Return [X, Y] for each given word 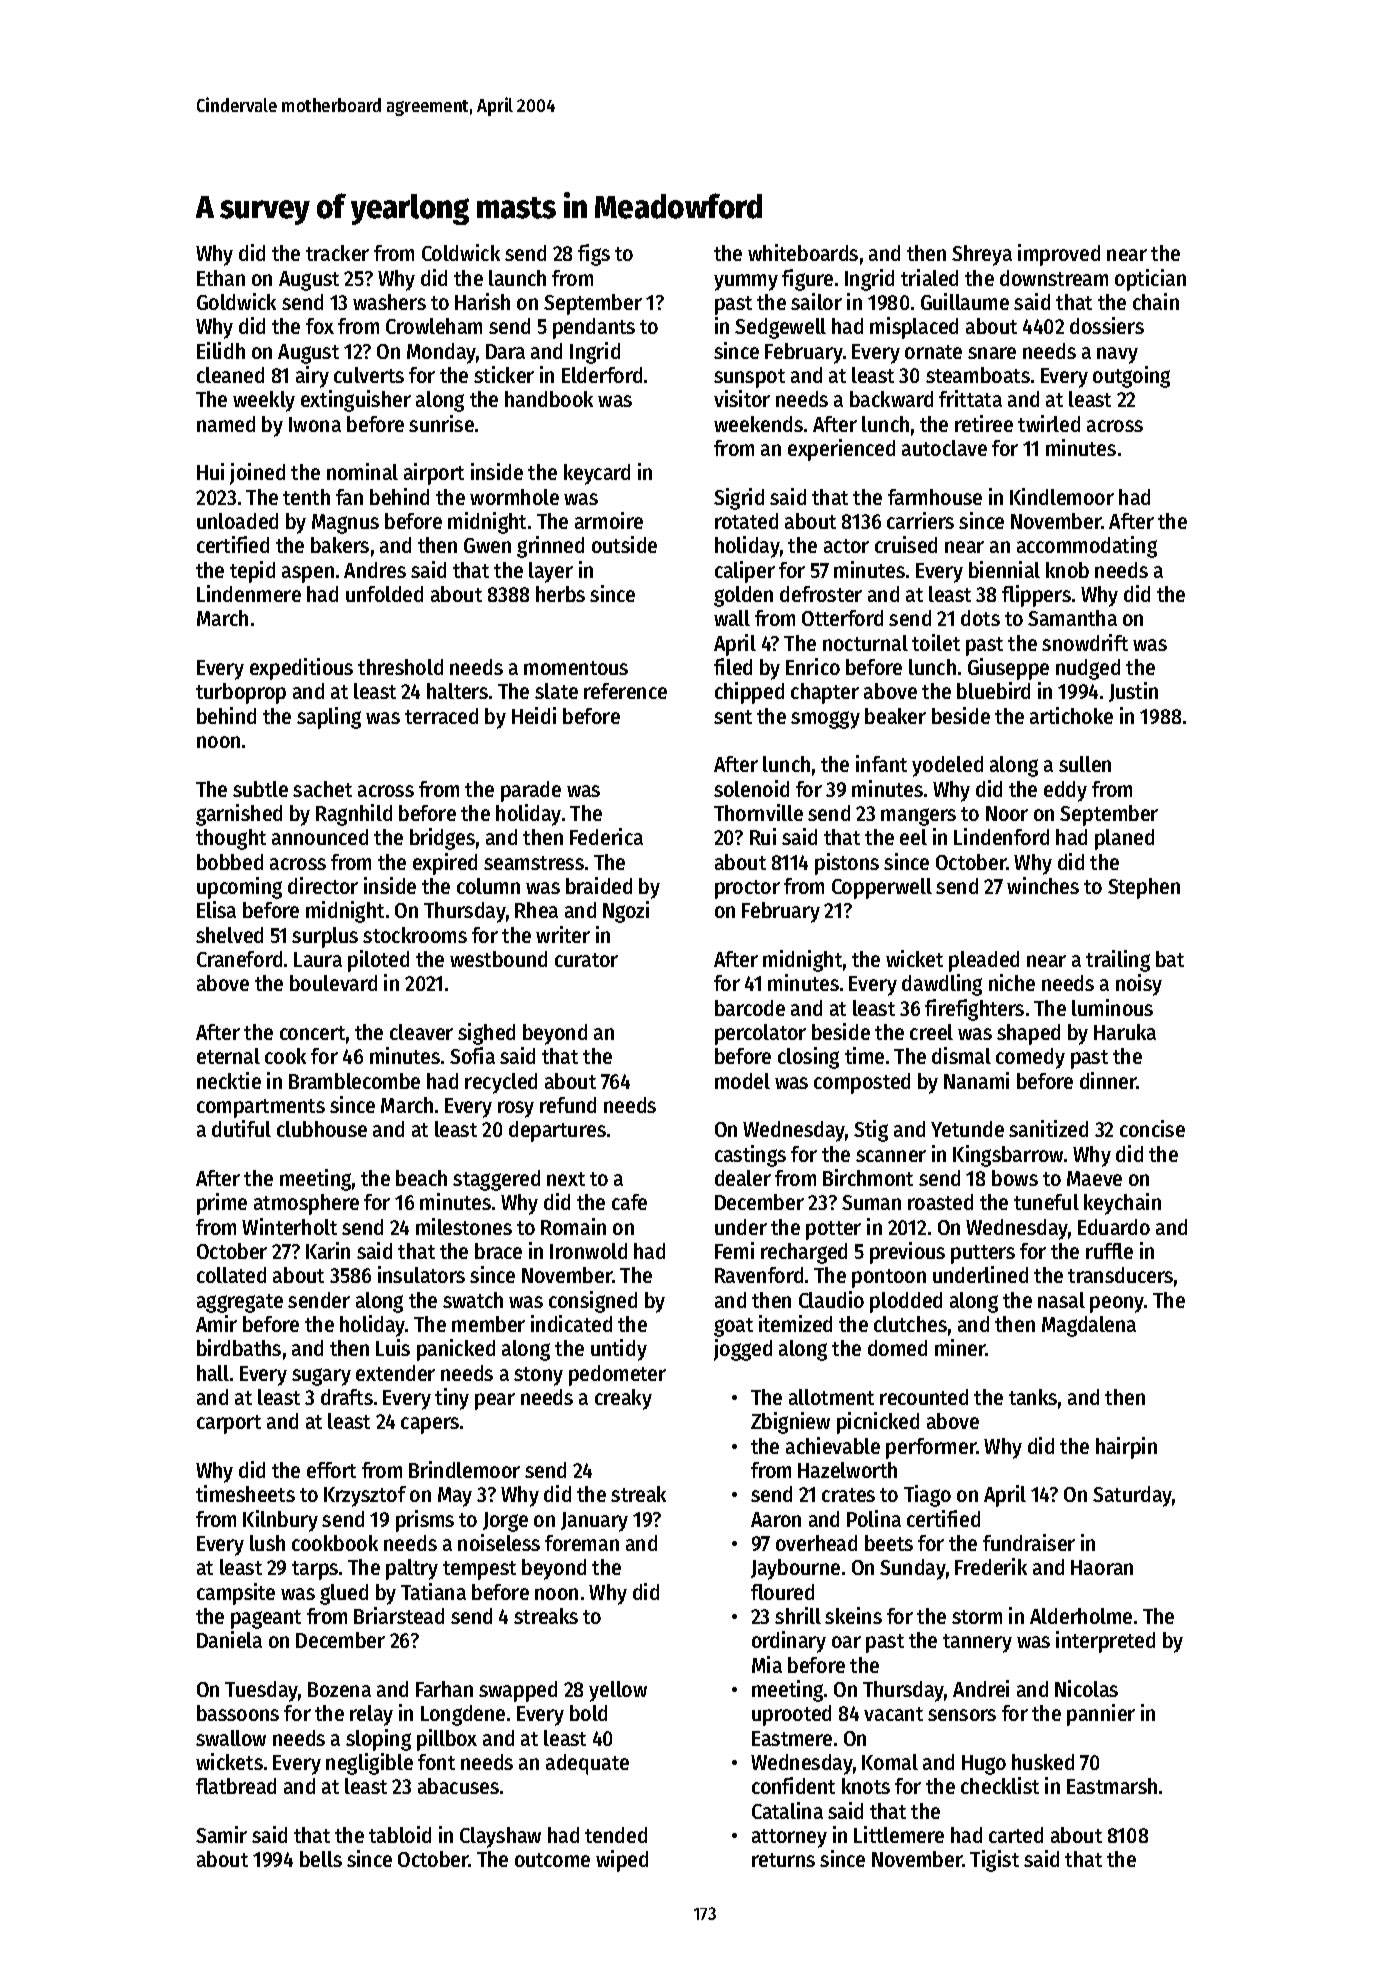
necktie [229, 1080]
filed [733, 666]
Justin [1133, 692]
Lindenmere [249, 593]
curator [586, 960]
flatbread [236, 1786]
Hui [210, 471]
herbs [560, 594]
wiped [622, 1861]
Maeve [1094, 1178]
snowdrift [1085, 642]
